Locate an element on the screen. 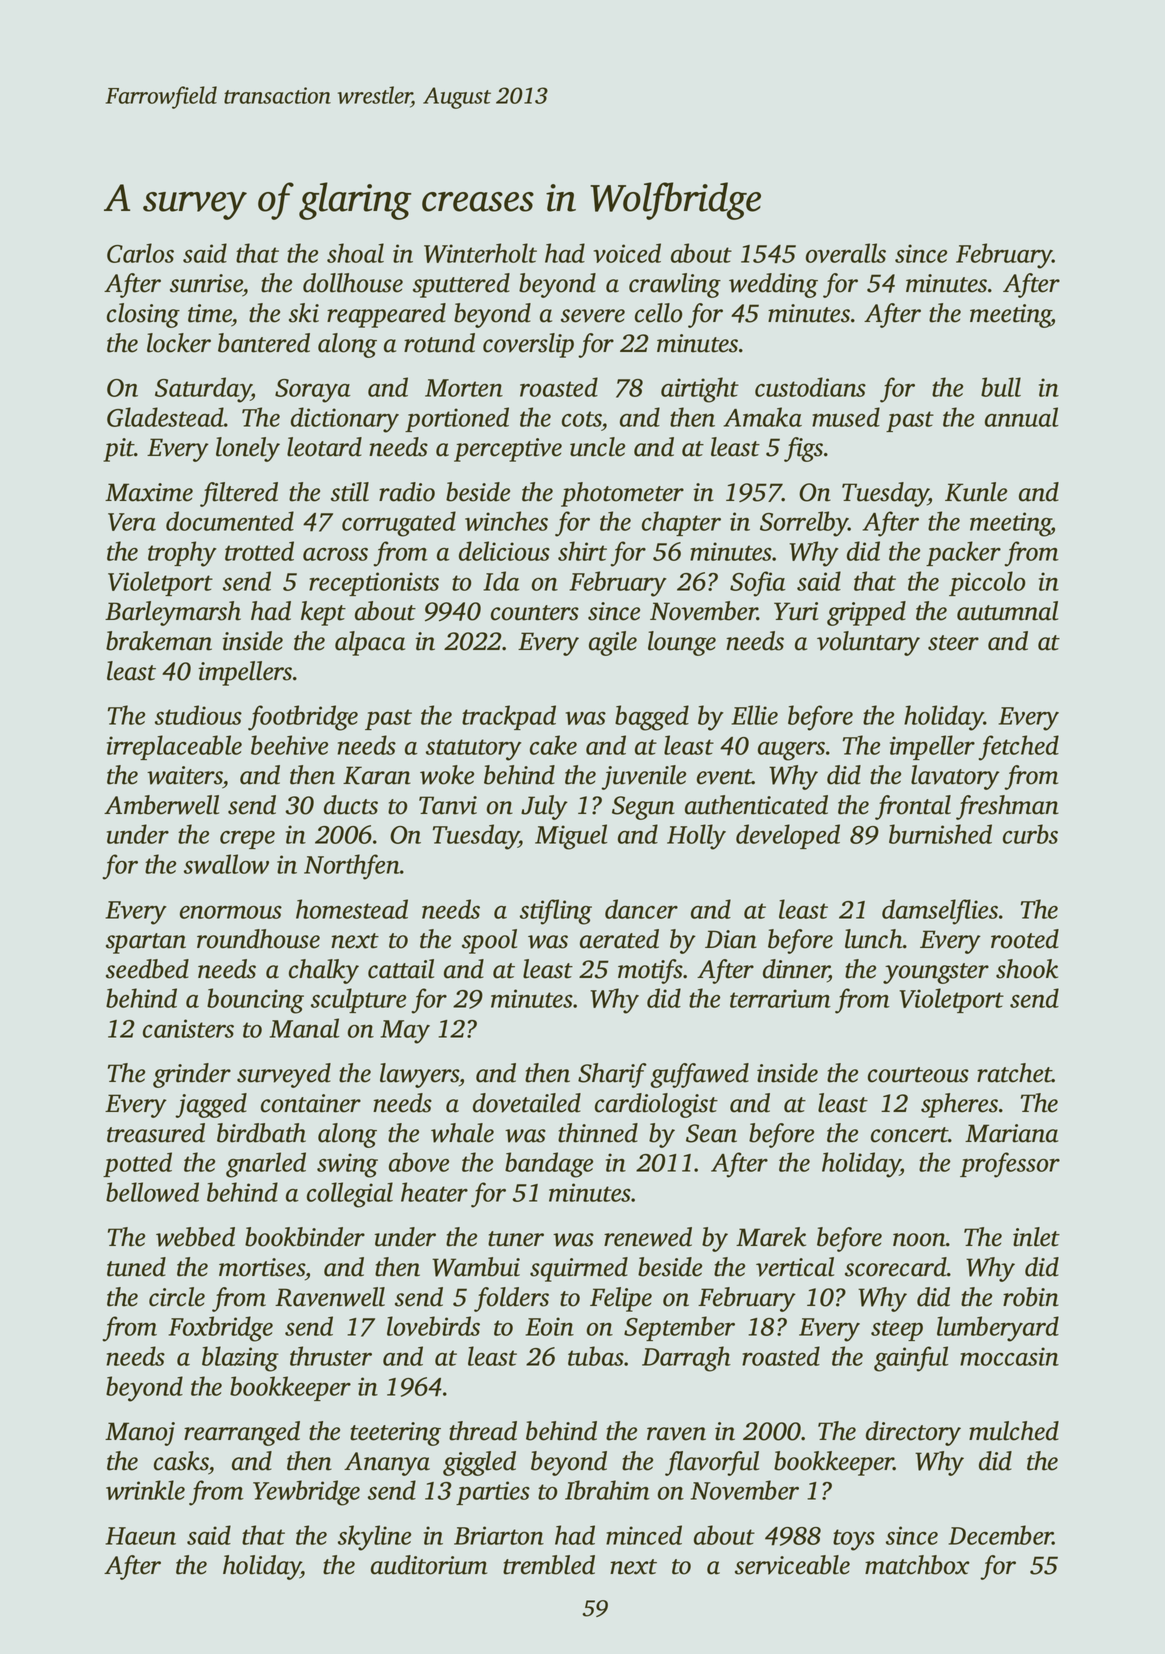  trembled is located at coordinates (549, 1565).
